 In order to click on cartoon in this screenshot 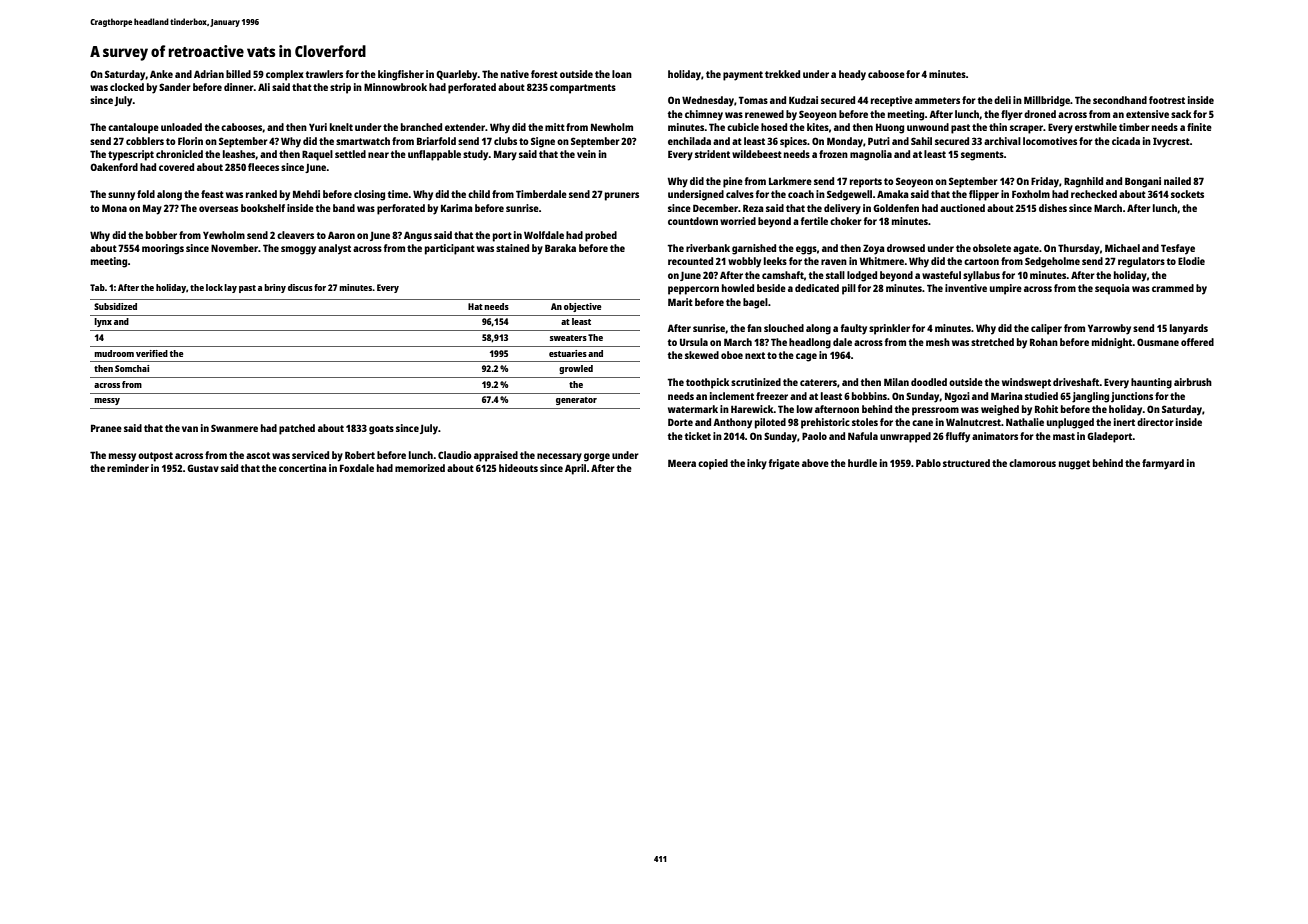, I will do `click(981, 261)`.
